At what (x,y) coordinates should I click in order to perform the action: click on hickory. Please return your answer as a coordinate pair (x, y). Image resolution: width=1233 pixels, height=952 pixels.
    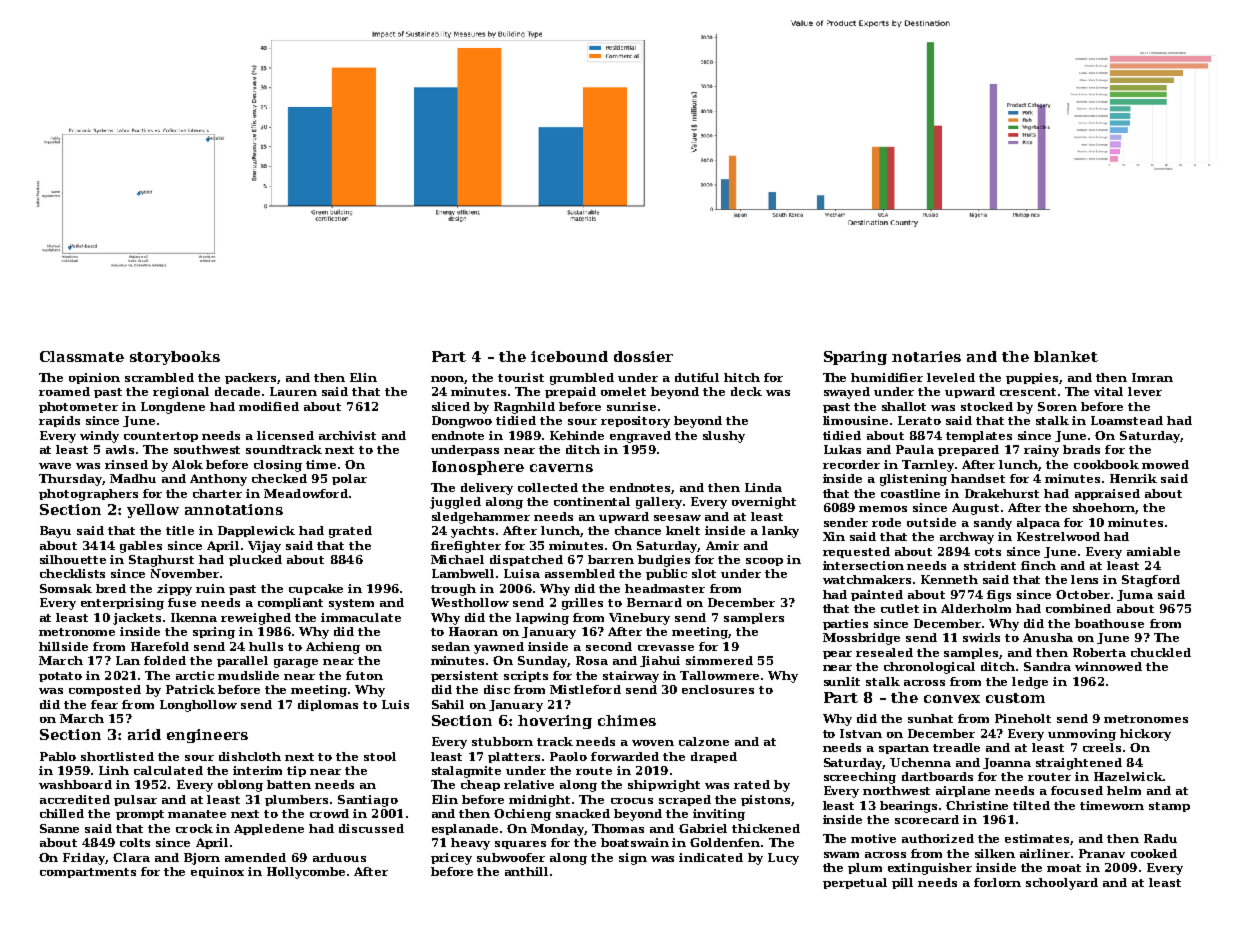
    Looking at the image, I should click on (1145, 735).
